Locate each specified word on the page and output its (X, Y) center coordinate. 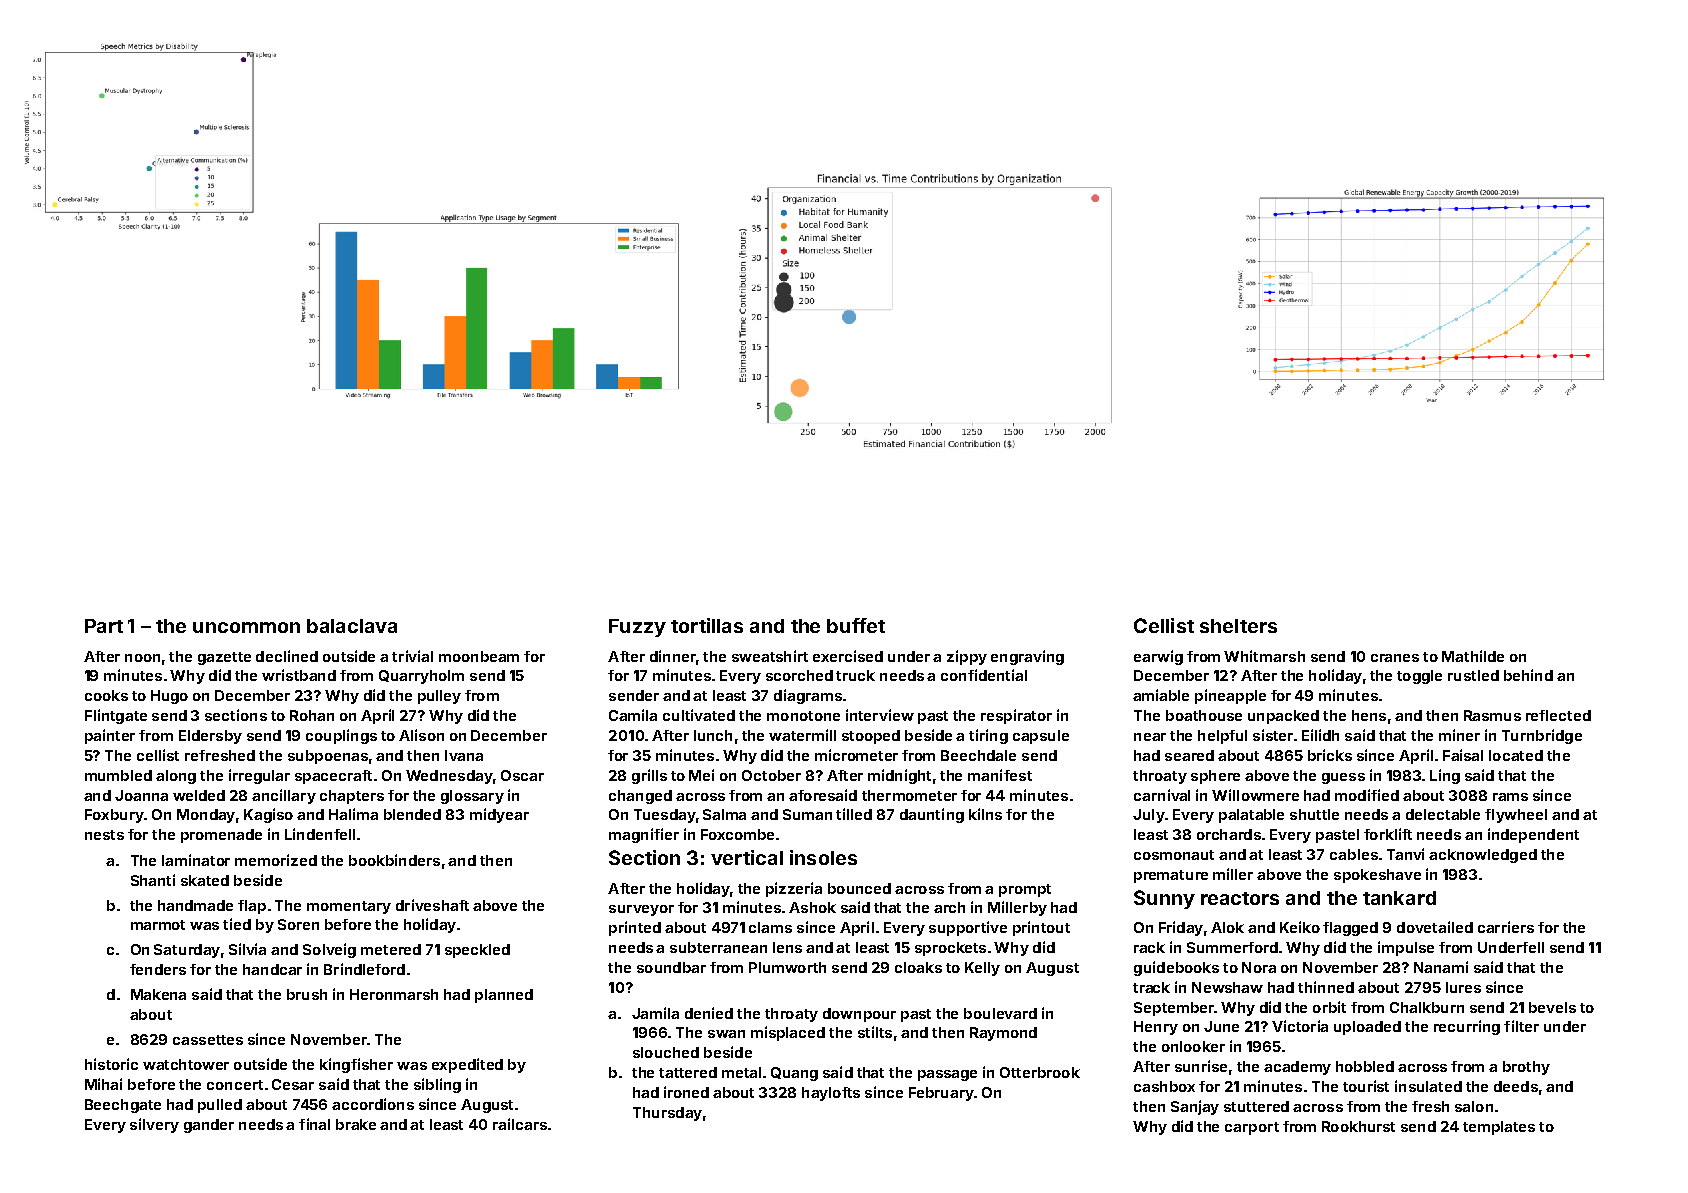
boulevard (1000, 1013)
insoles (823, 857)
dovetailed (1435, 927)
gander (209, 1126)
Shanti (153, 880)
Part (104, 626)
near (1150, 737)
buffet (856, 625)
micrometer (856, 755)
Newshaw (1227, 987)
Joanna (141, 795)
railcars (520, 1124)
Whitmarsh (1264, 656)
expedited (467, 1065)
